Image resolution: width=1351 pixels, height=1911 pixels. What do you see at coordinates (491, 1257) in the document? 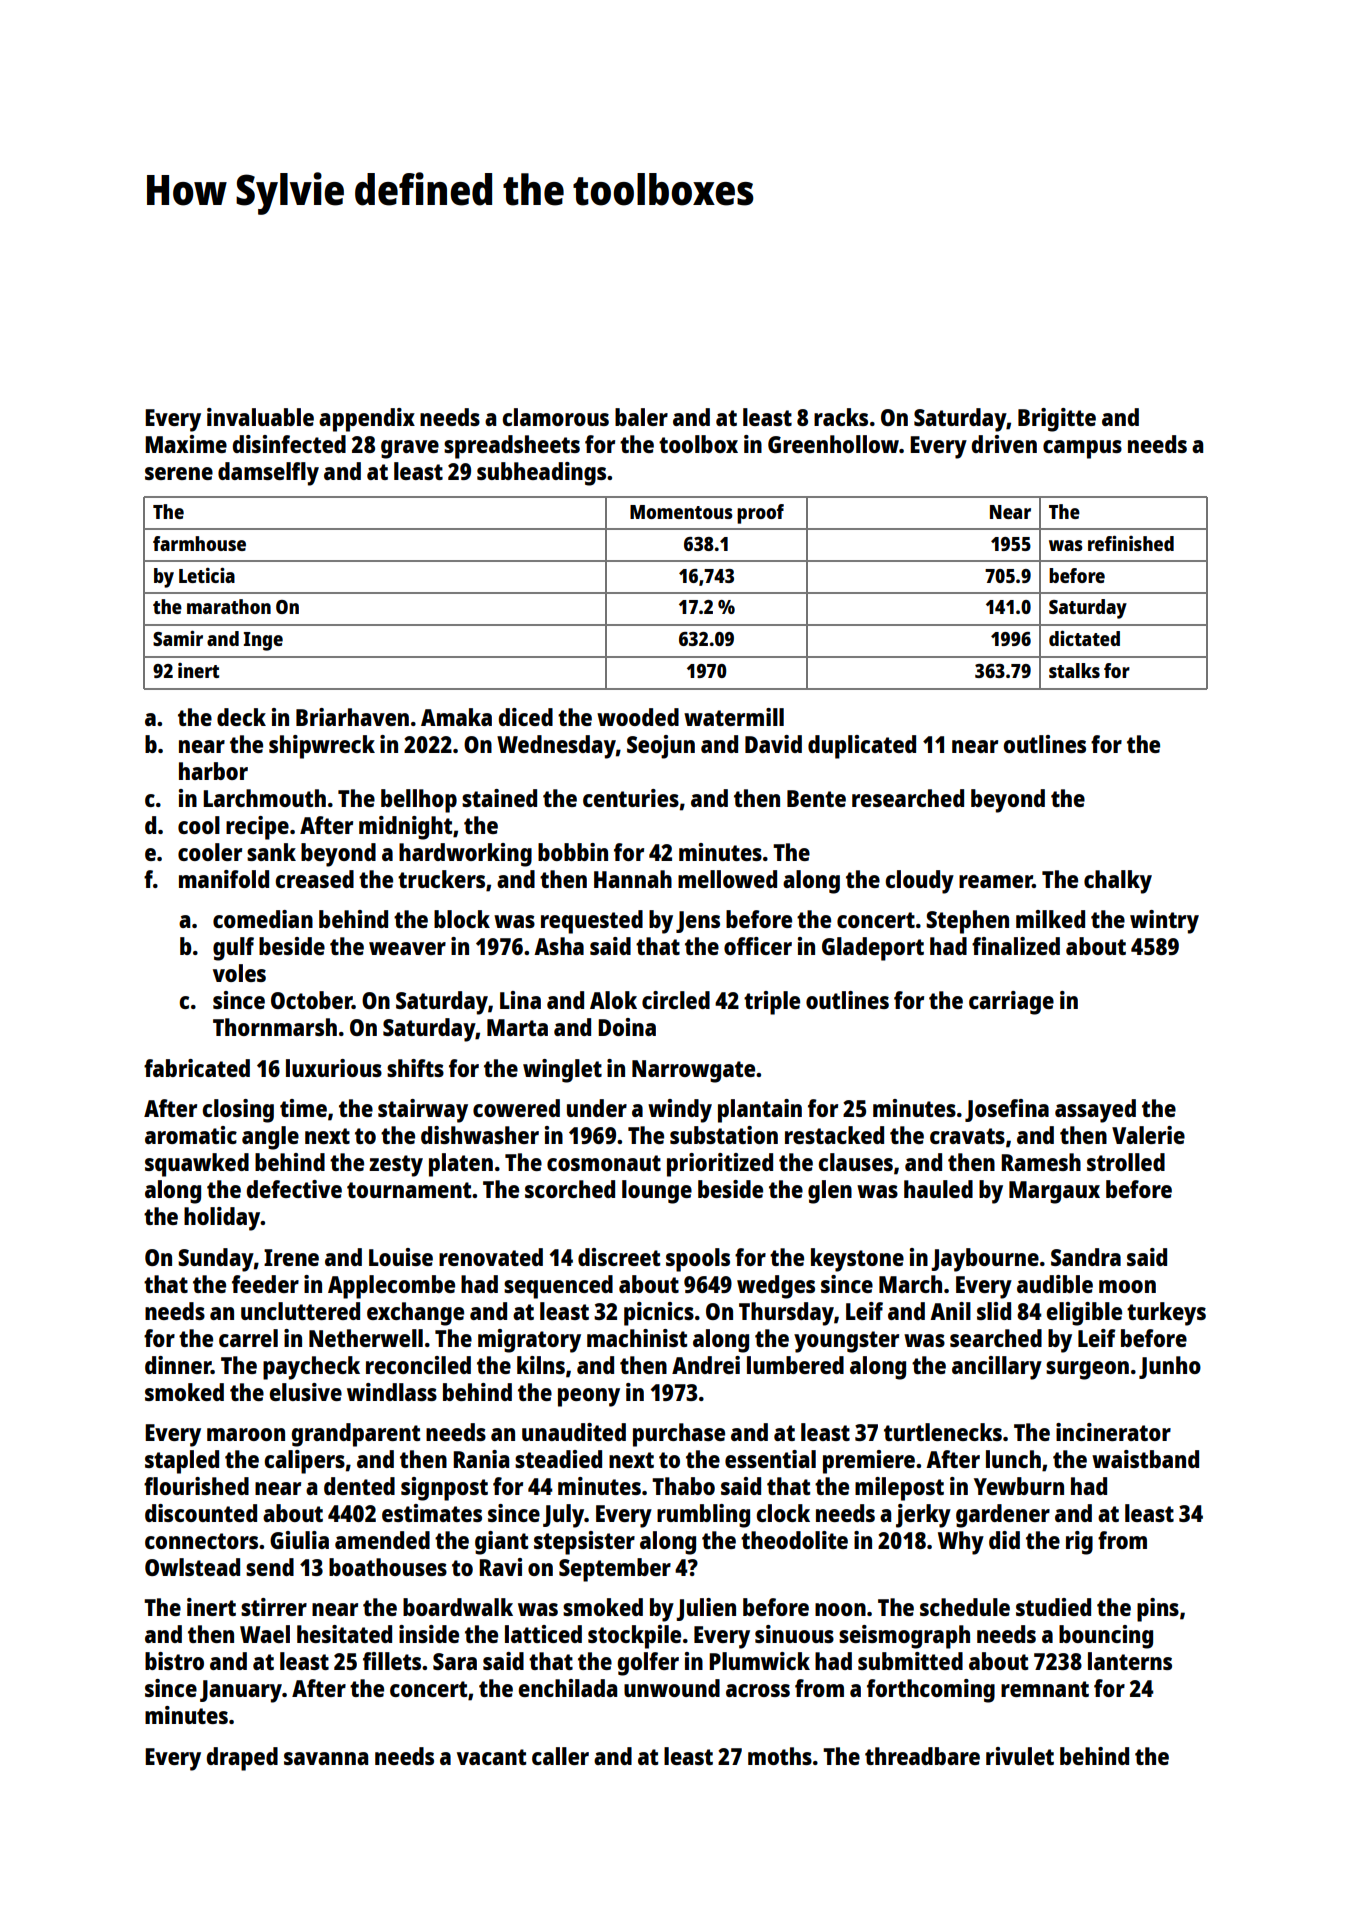
I see `renovated` at bounding box center [491, 1257].
